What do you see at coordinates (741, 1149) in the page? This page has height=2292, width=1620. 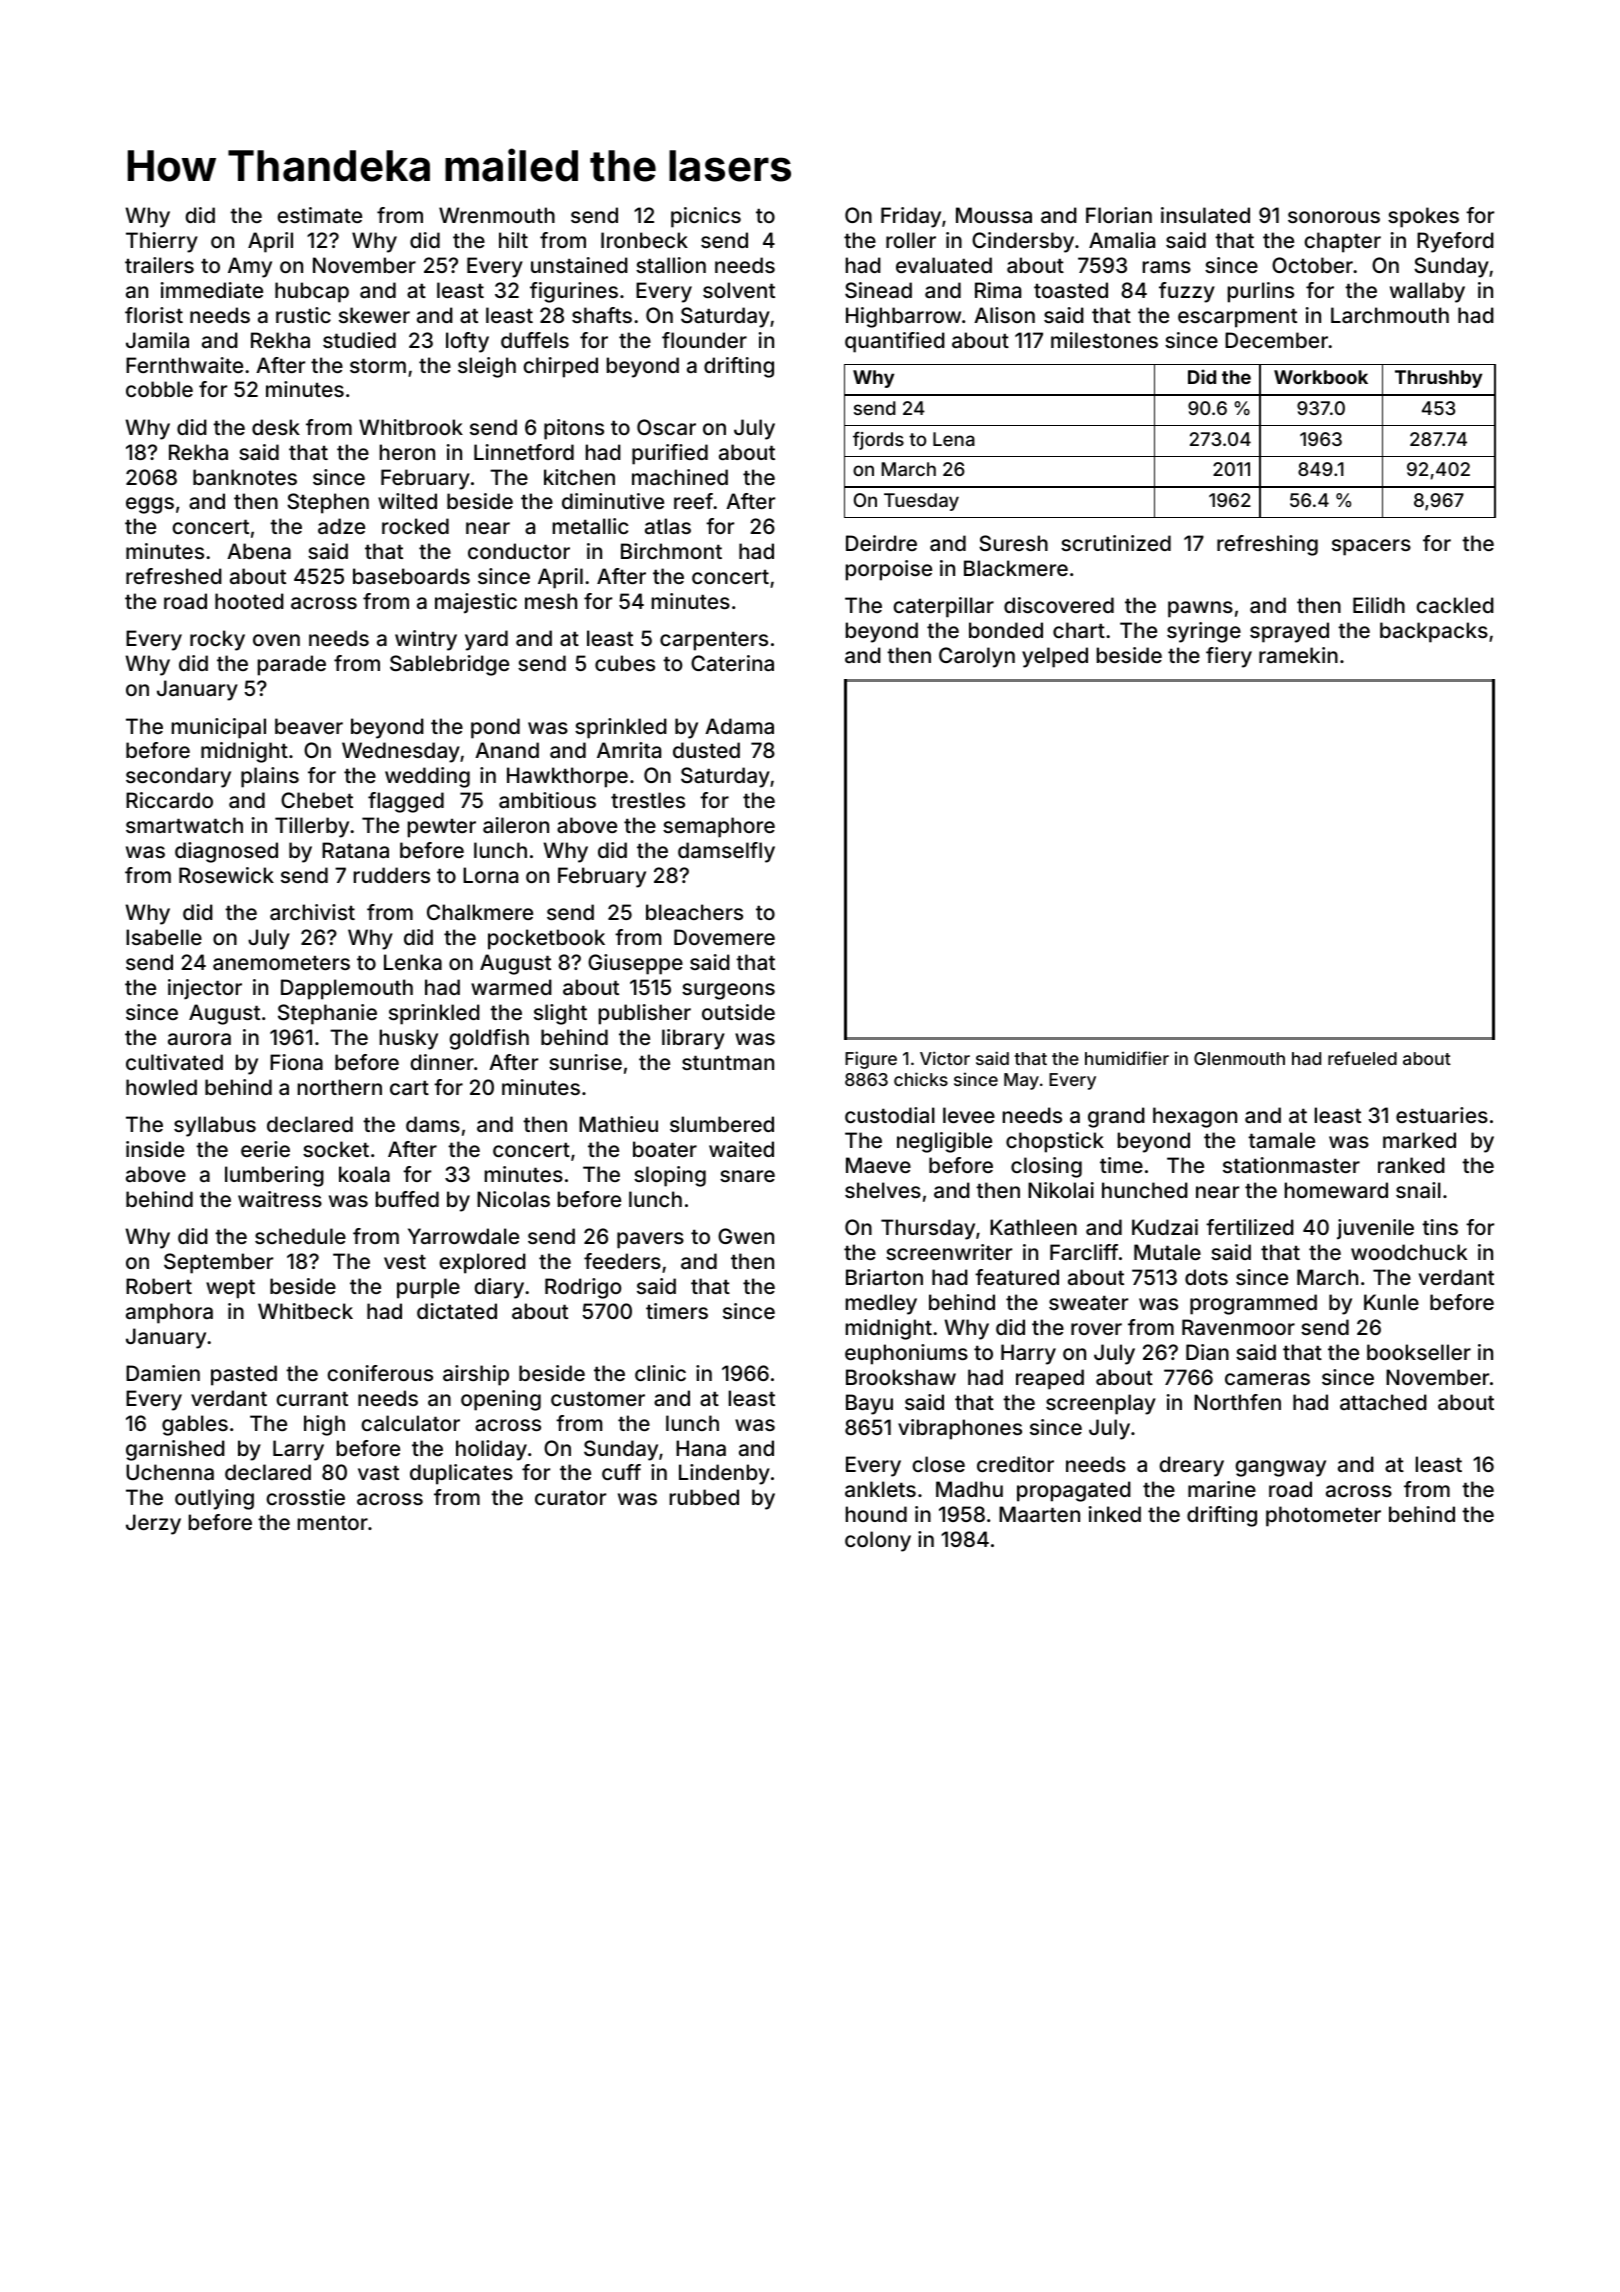 I see `waited` at bounding box center [741, 1149].
